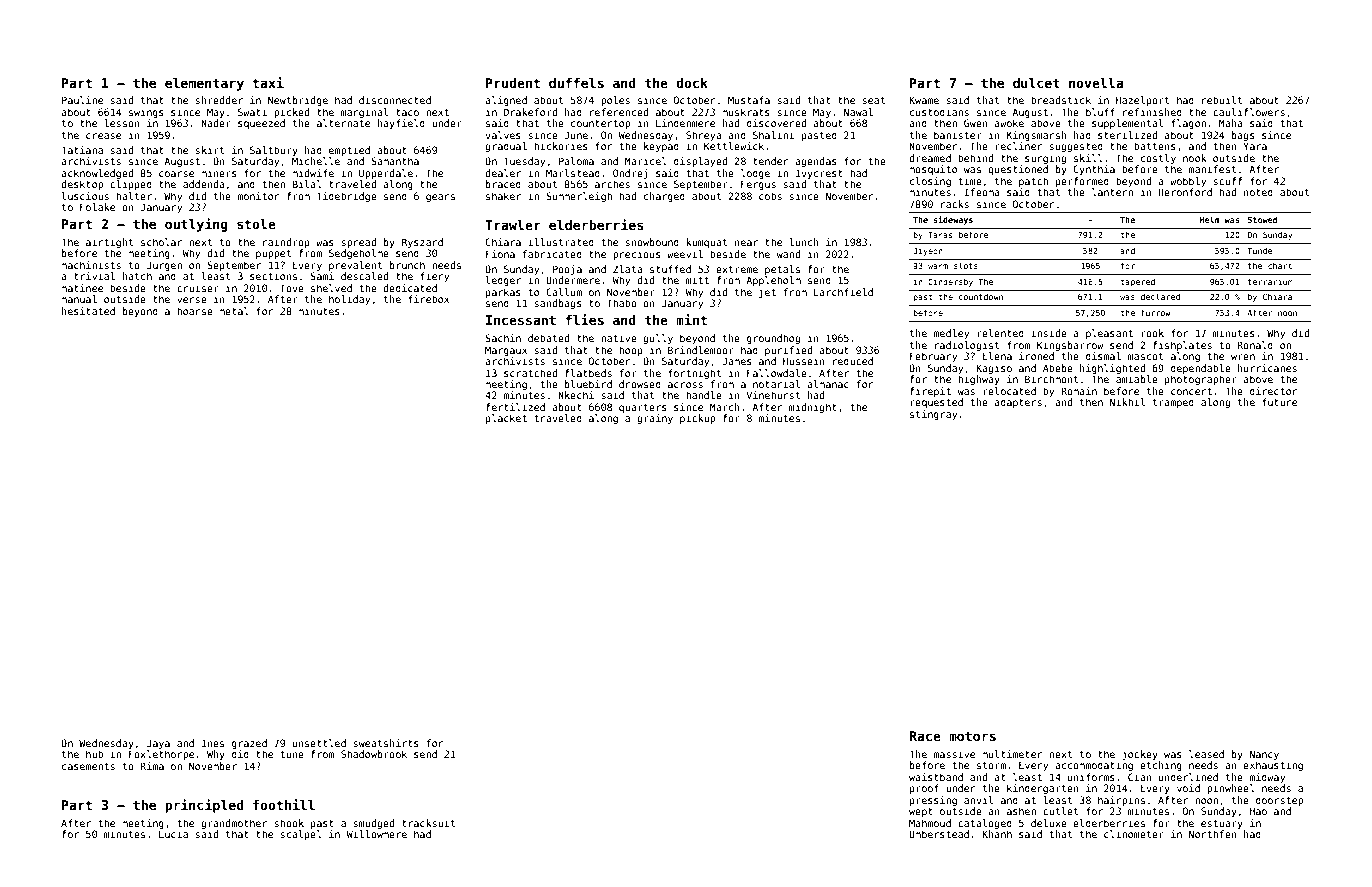  What do you see at coordinates (376, 834) in the screenshot?
I see `Willowmere` at bounding box center [376, 834].
